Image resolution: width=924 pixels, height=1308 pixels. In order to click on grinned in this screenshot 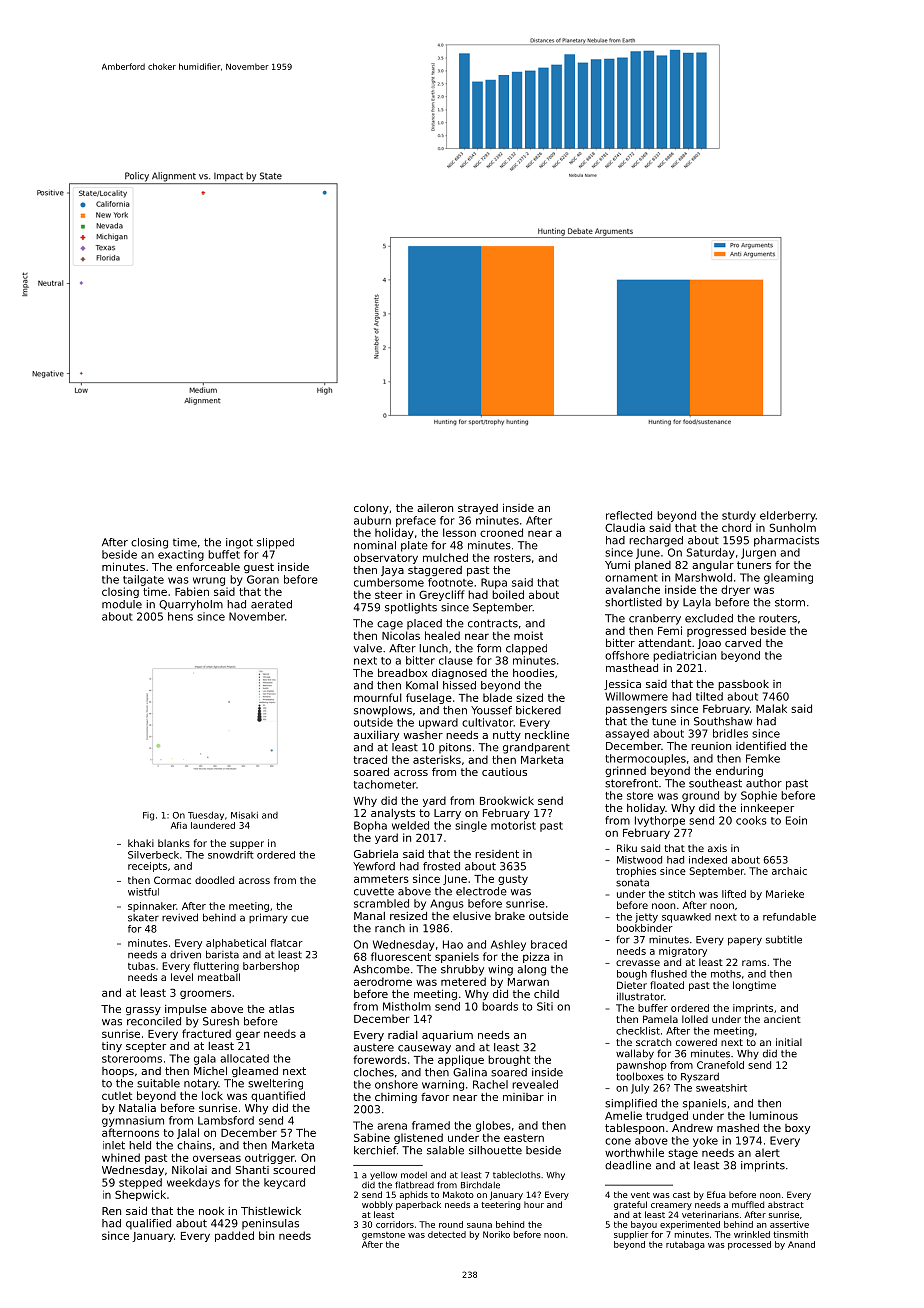, I will do `click(625, 771)`.
